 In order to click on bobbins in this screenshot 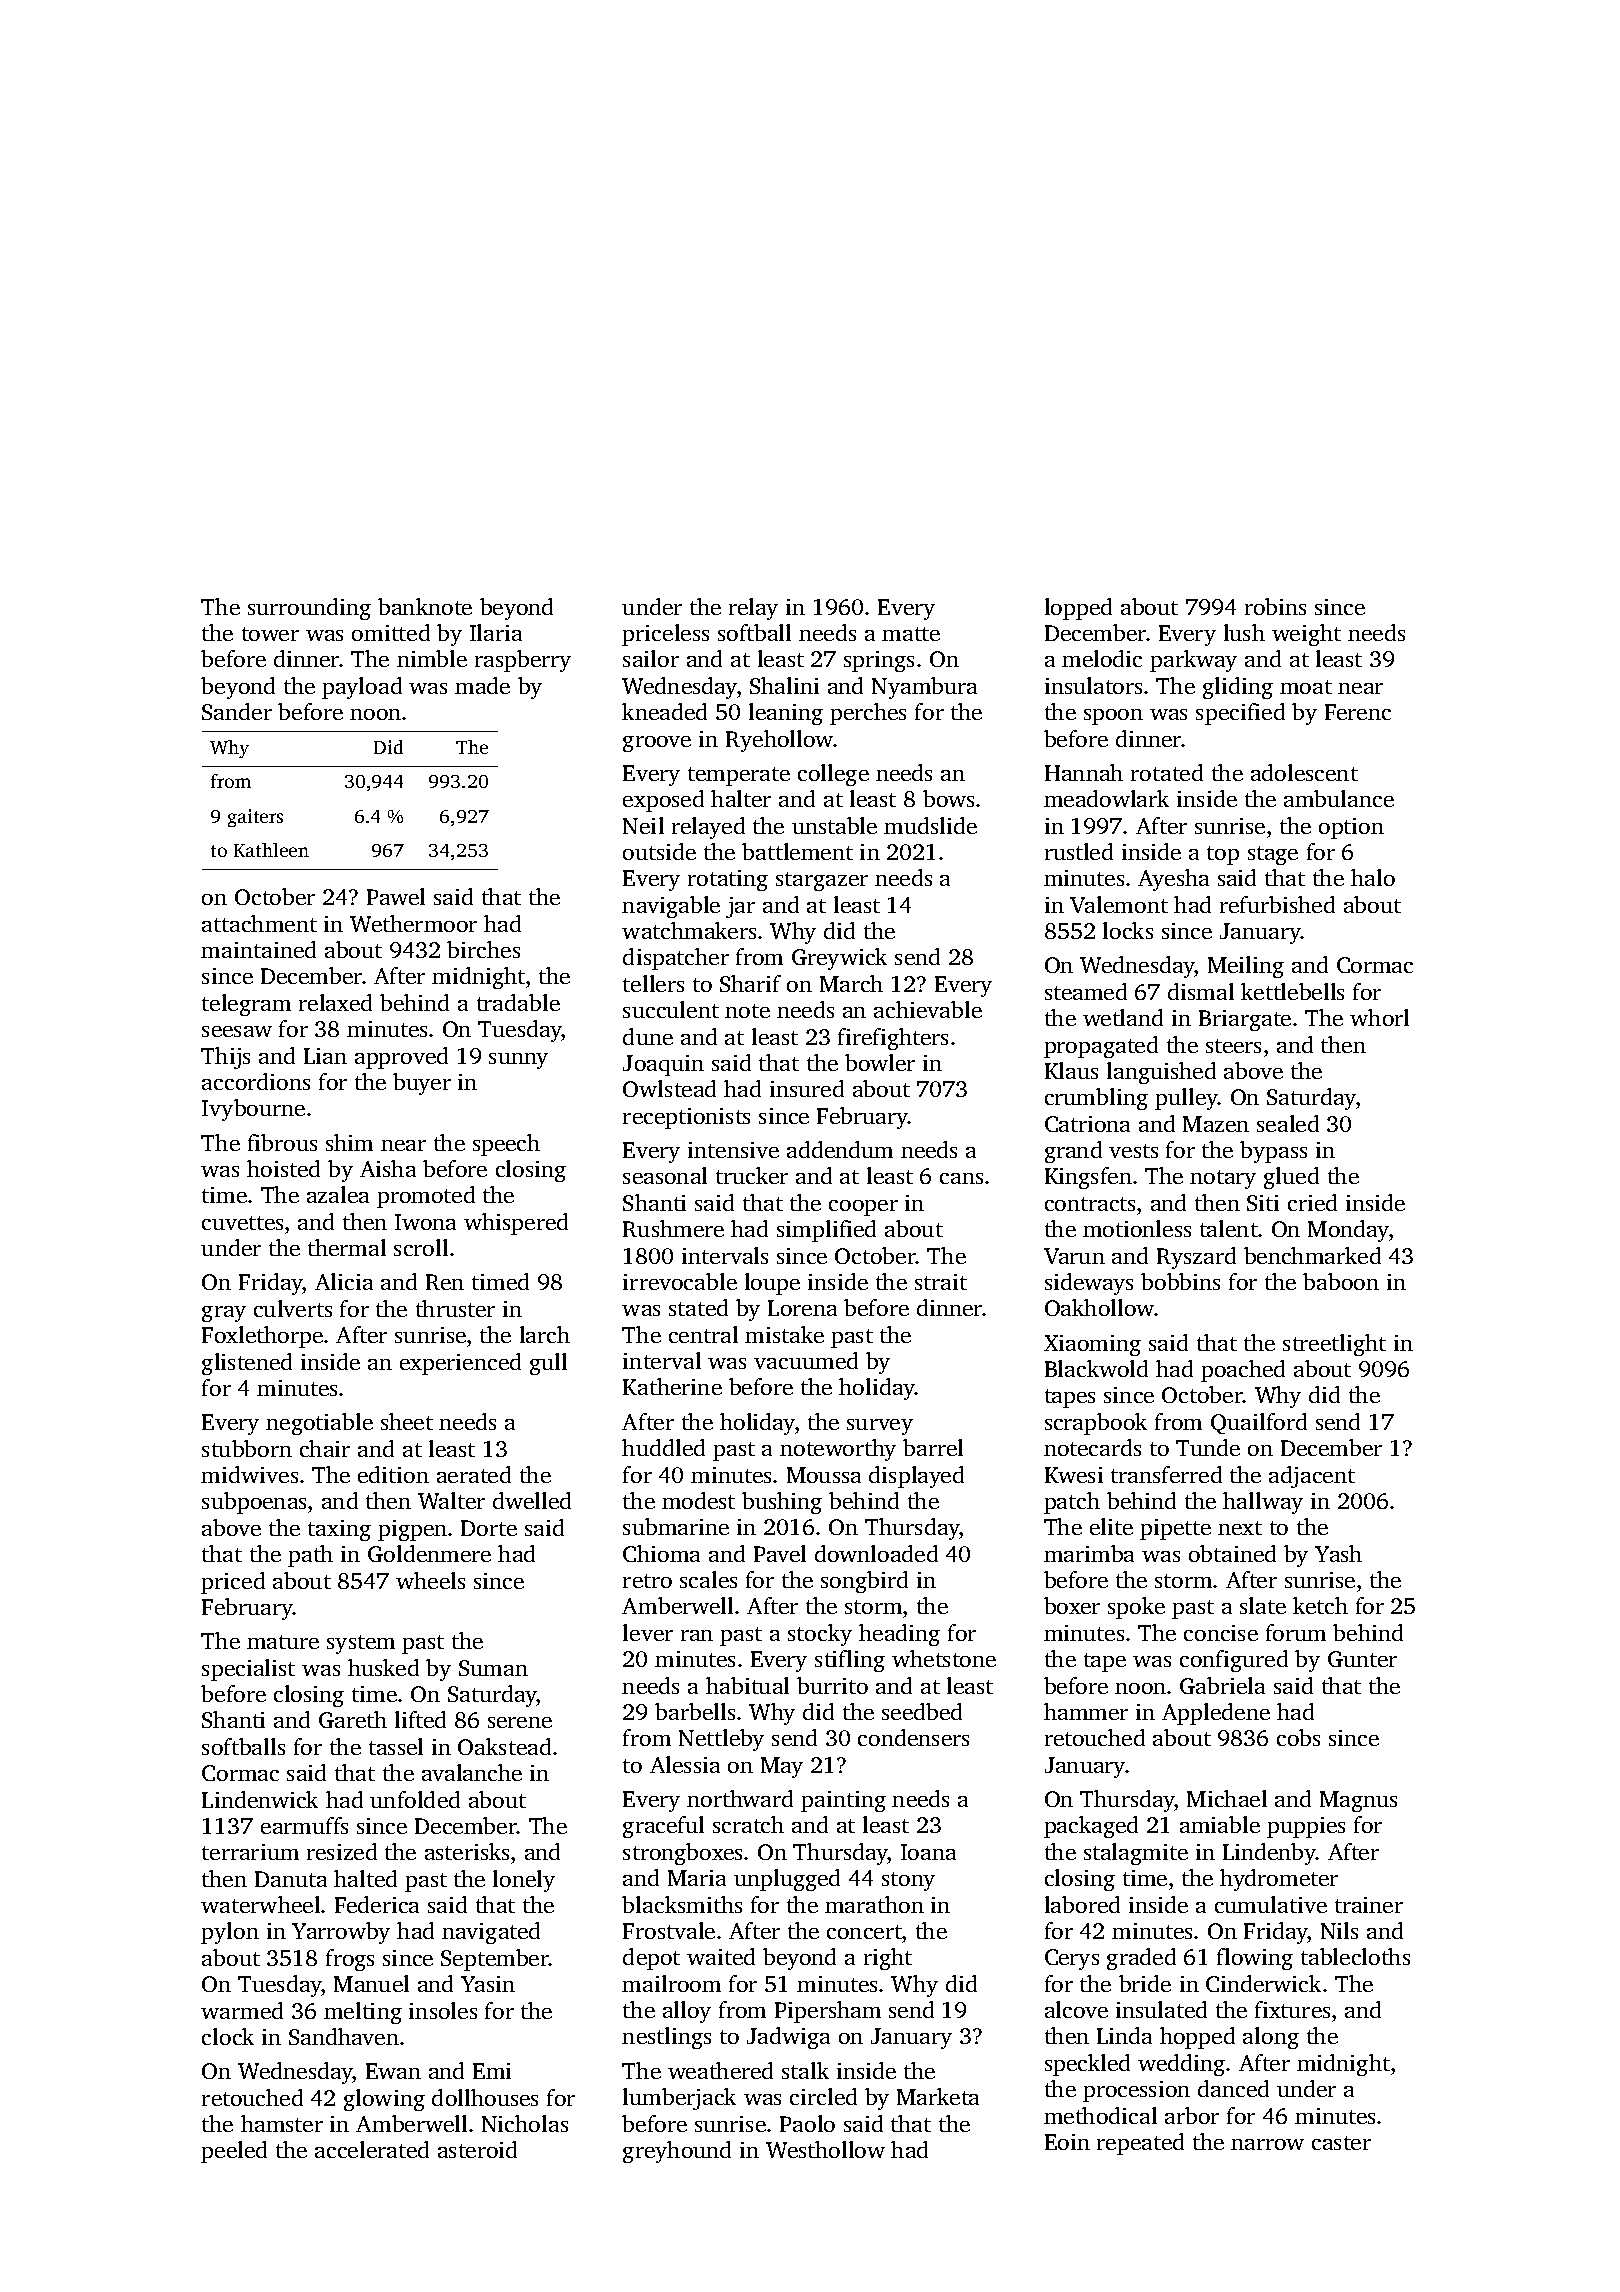, I will do `click(1180, 1281)`.
